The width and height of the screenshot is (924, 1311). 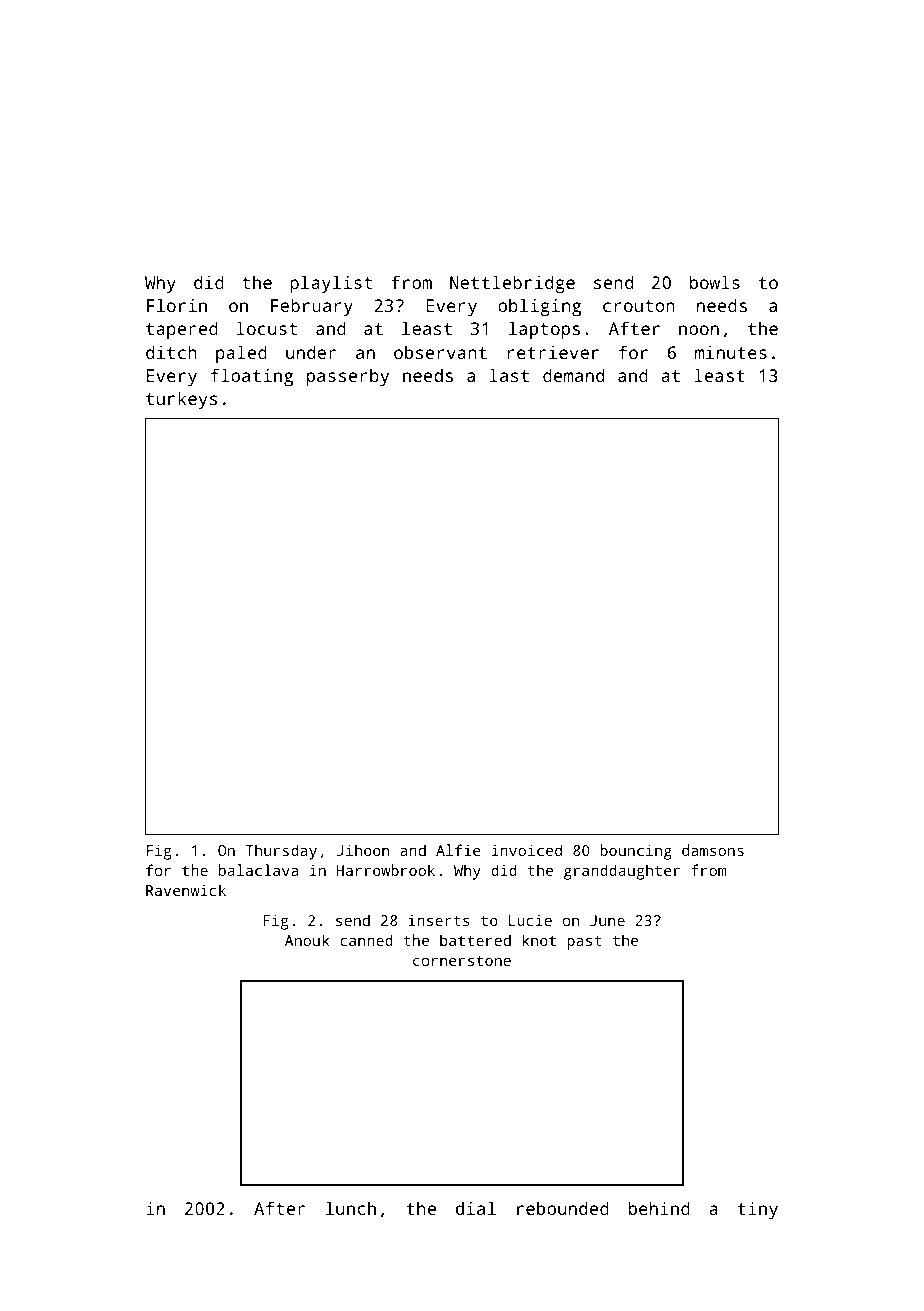 I want to click on Thursday, so click(x=281, y=852).
